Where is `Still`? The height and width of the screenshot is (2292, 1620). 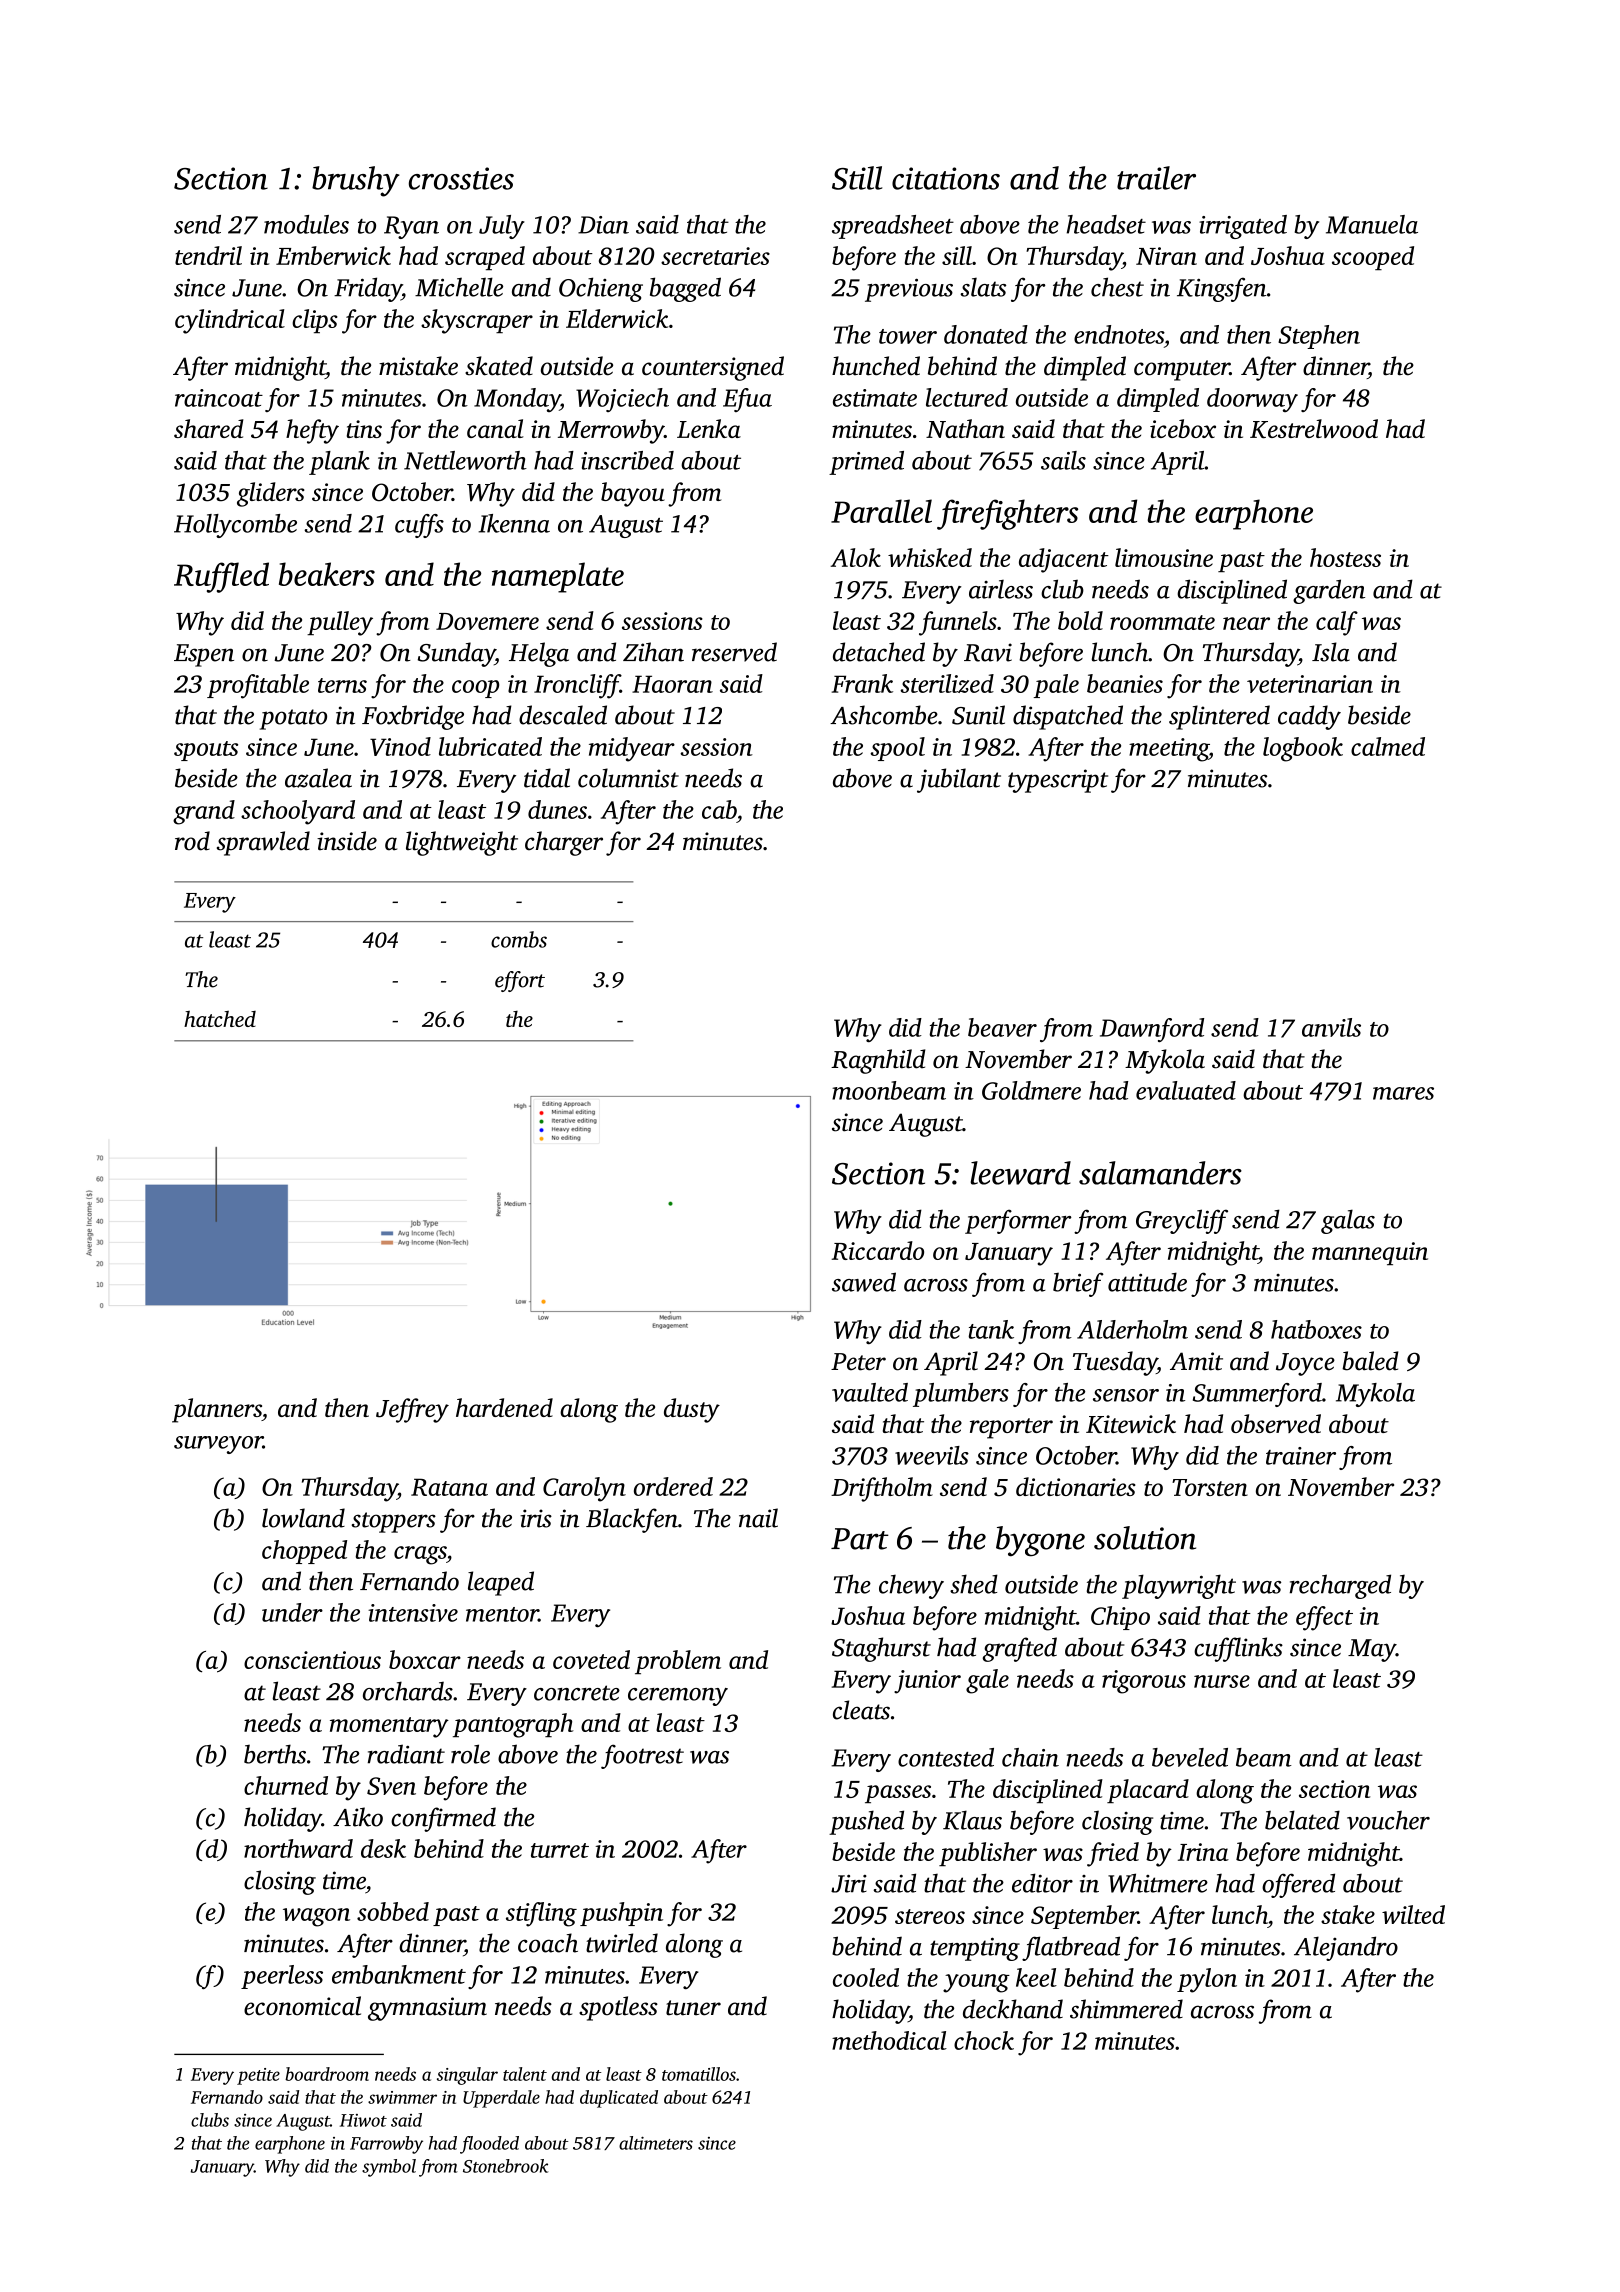 Still is located at coordinates (857, 178).
